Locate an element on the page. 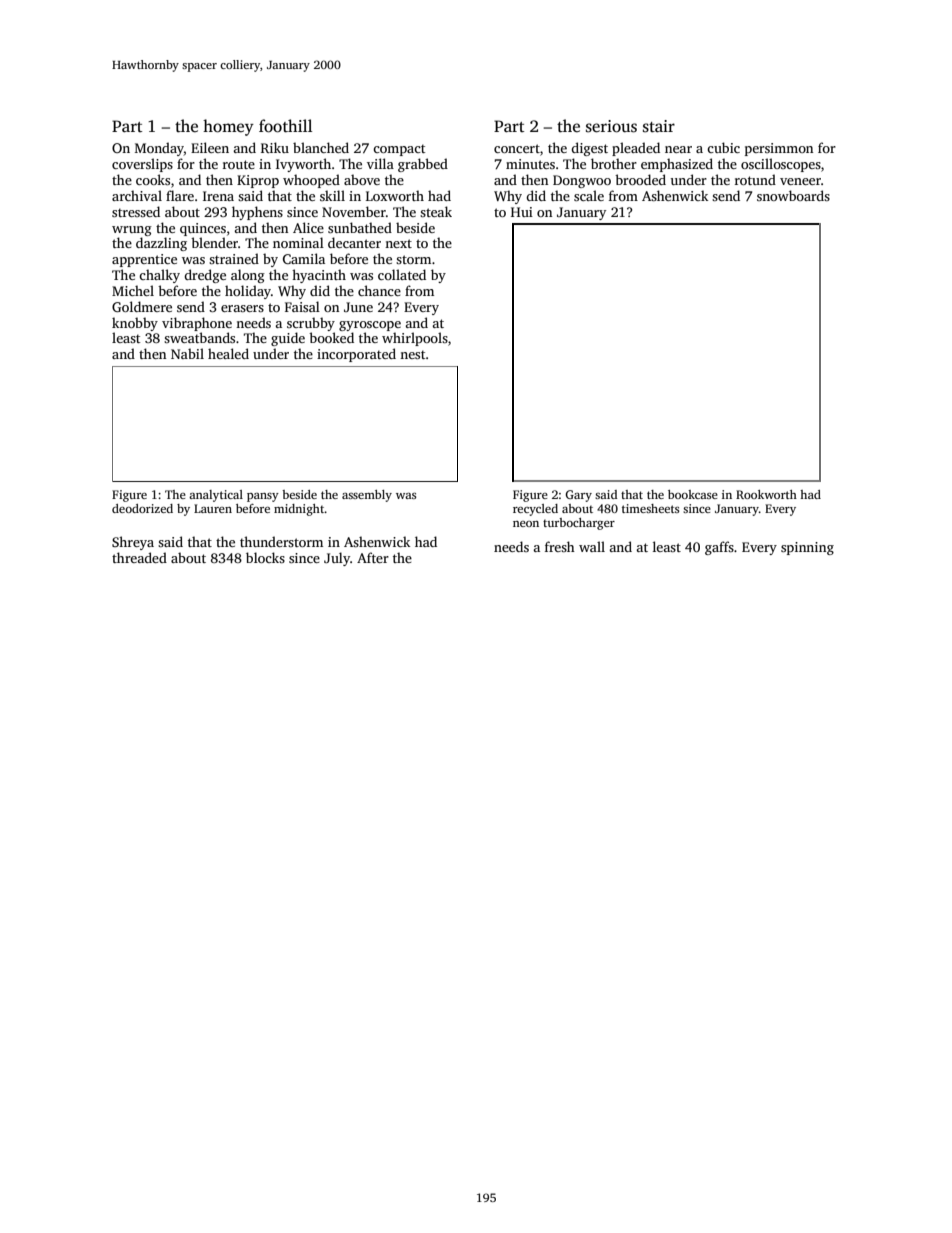  homey is located at coordinates (228, 127).
